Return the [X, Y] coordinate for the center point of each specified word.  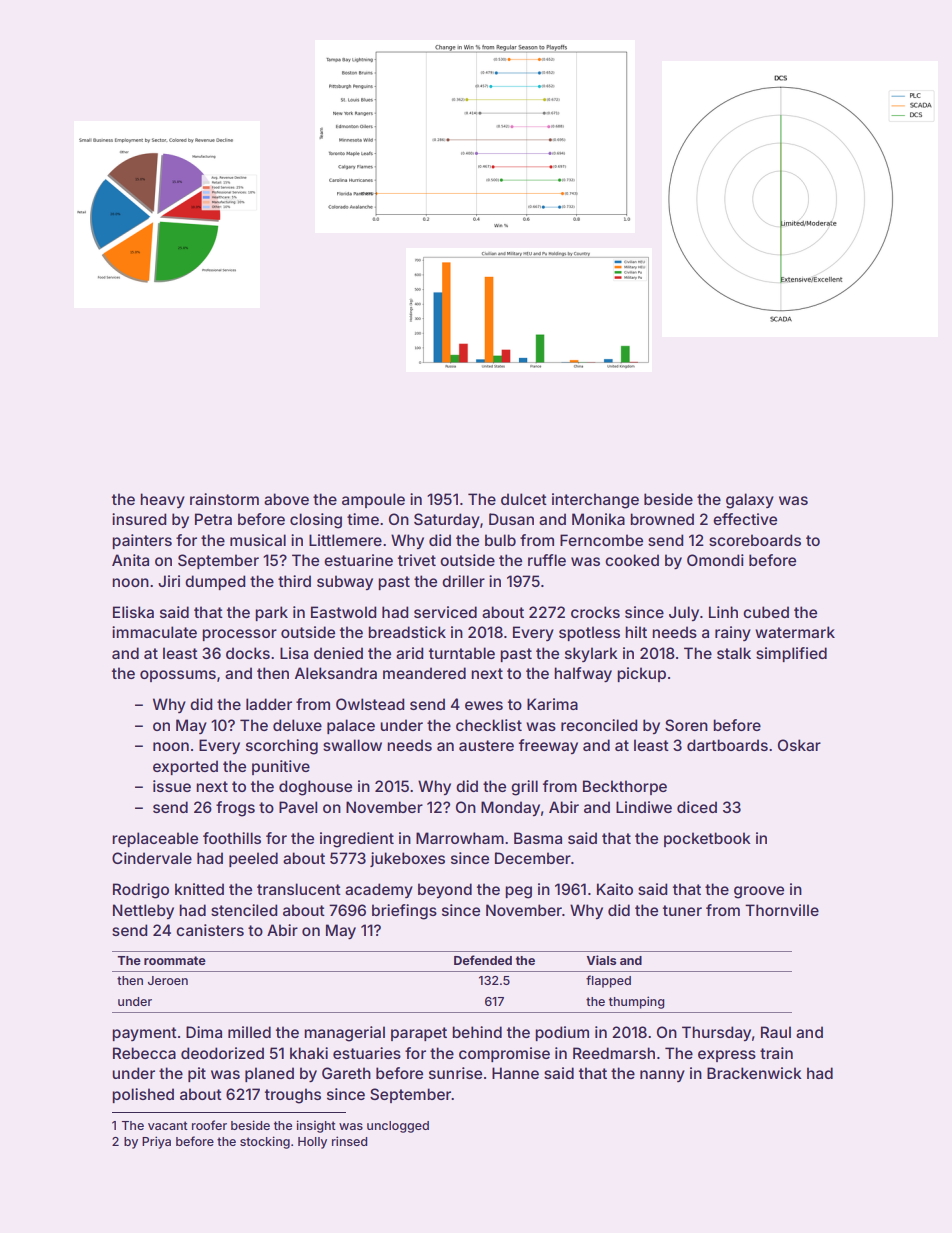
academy [379, 890]
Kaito [615, 889]
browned [662, 519]
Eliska [133, 612]
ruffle [547, 560]
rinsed [349, 1141]
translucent [299, 889]
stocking [265, 1142]
